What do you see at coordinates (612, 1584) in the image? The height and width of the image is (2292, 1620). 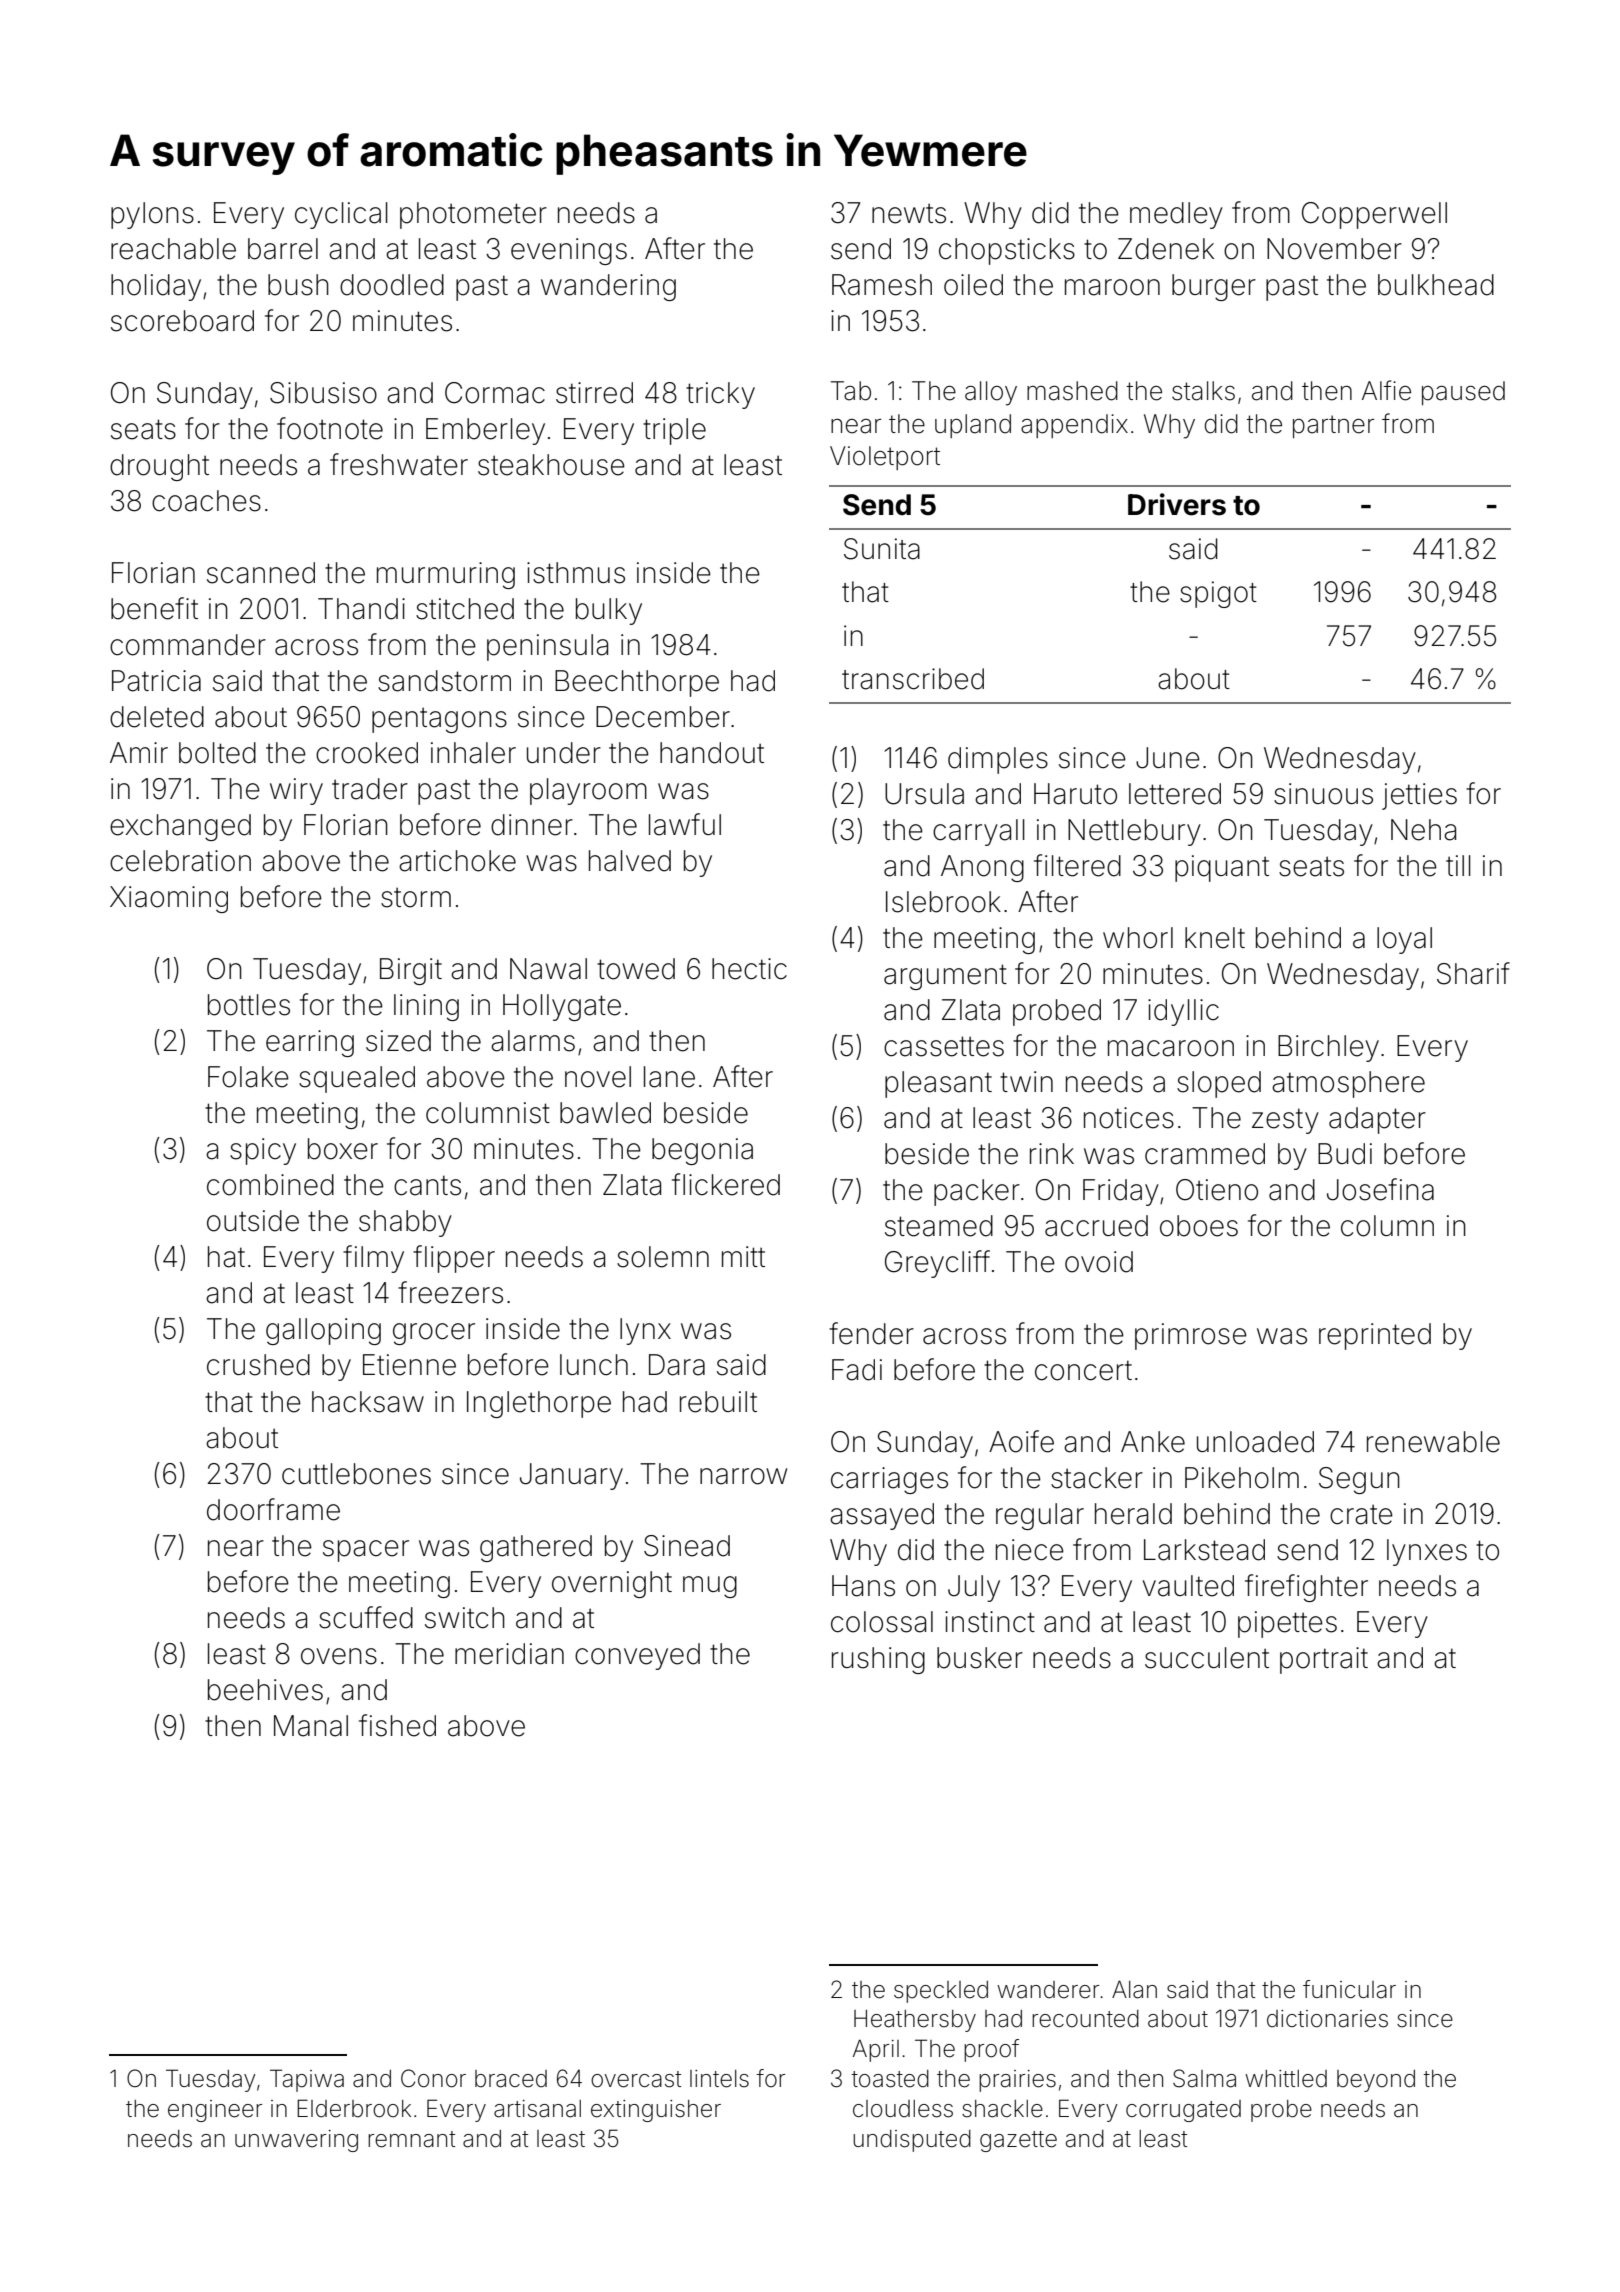 I see `overnight` at bounding box center [612, 1584].
